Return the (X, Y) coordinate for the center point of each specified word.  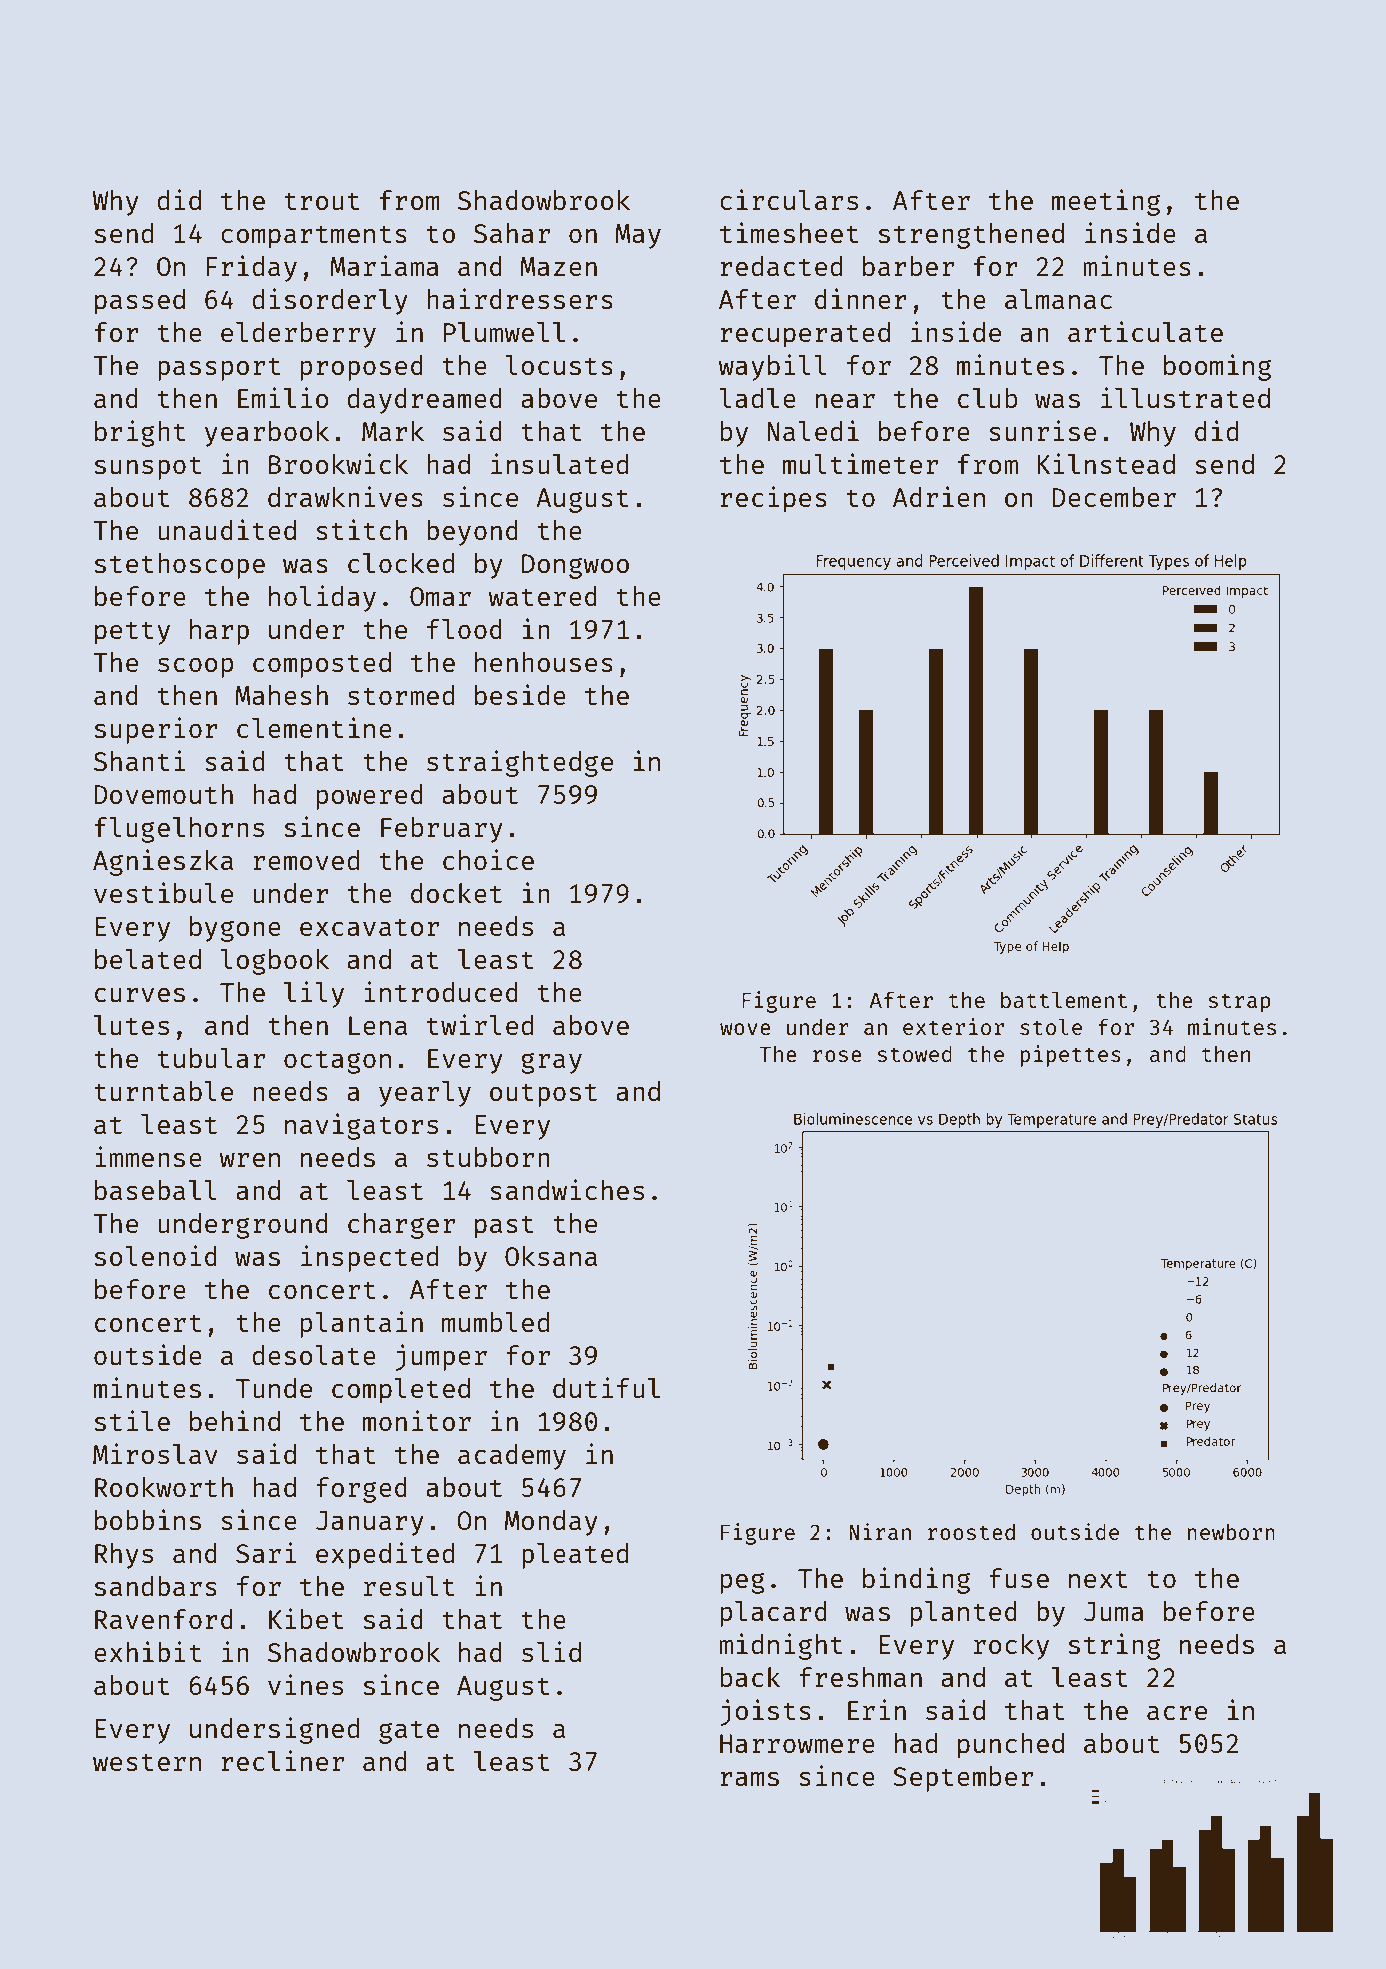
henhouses (544, 662)
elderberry (298, 335)
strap (1239, 1003)
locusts (559, 365)
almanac (1058, 299)
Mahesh (281, 695)
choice (488, 859)
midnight (781, 1646)
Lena (378, 1025)
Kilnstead (1106, 463)
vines (305, 1684)
